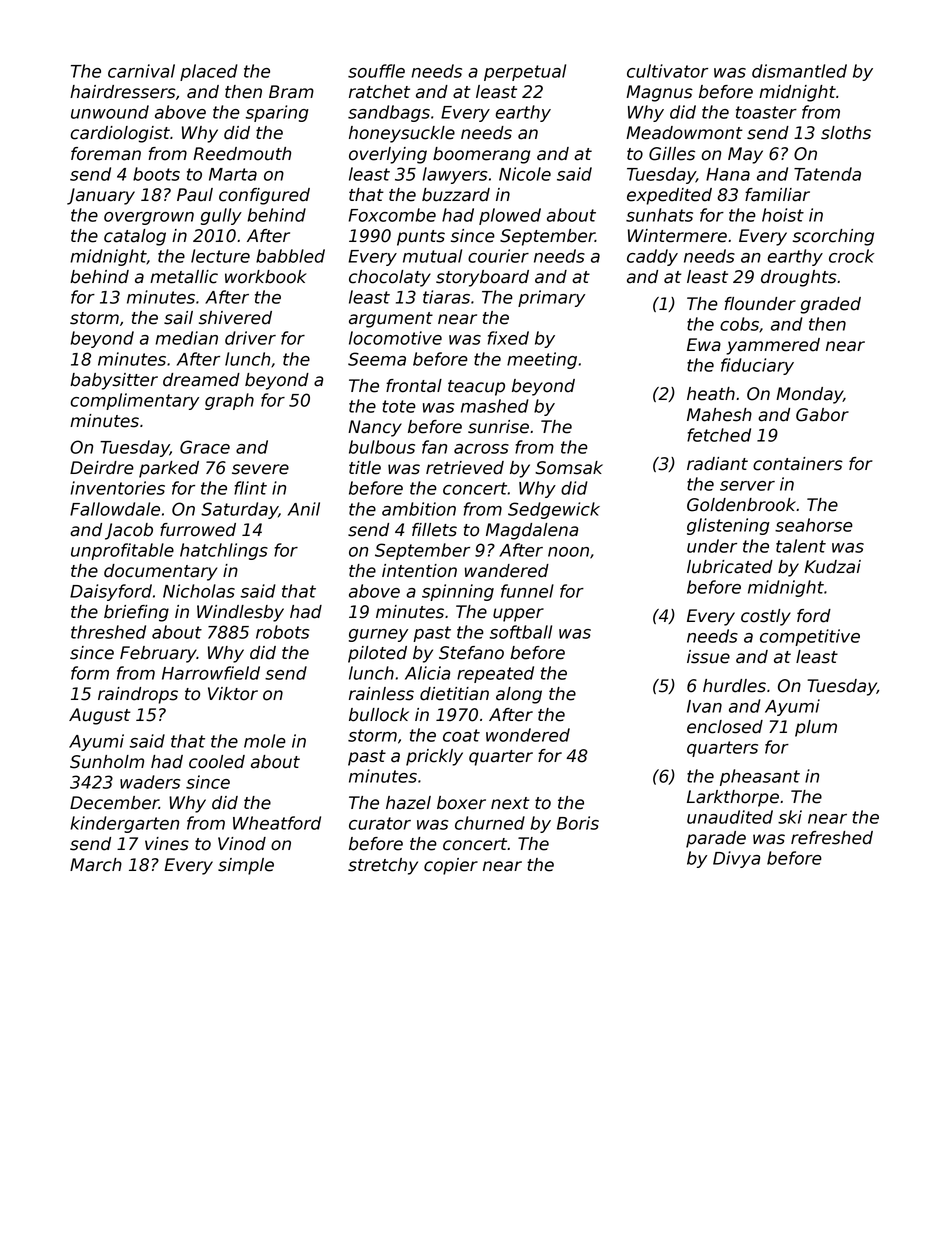 The height and width of the screenshot is (1233, 952). I want to click on Divya, so click(736, 859).
